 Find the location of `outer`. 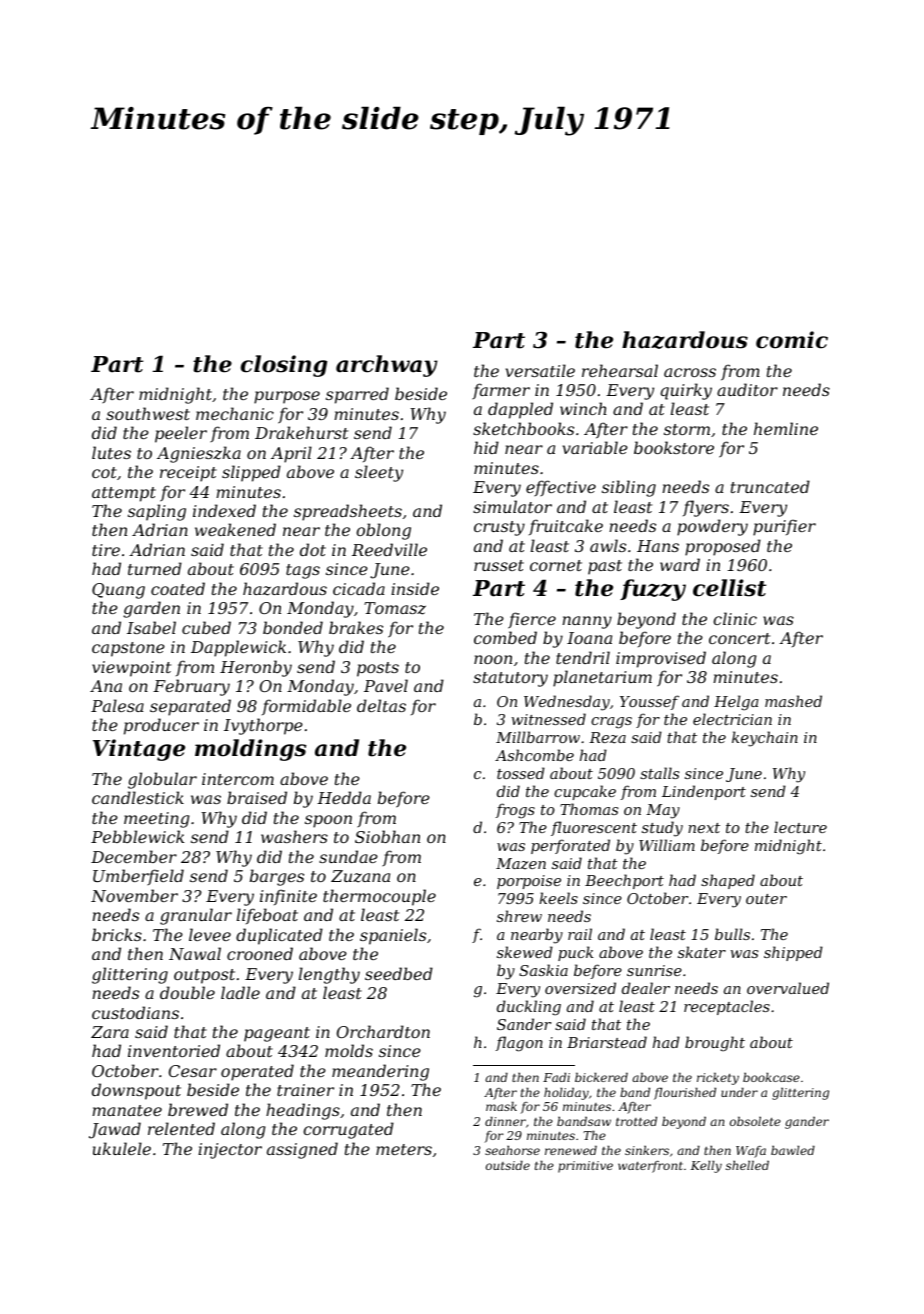

outer is located at coordinates (766, 899).
